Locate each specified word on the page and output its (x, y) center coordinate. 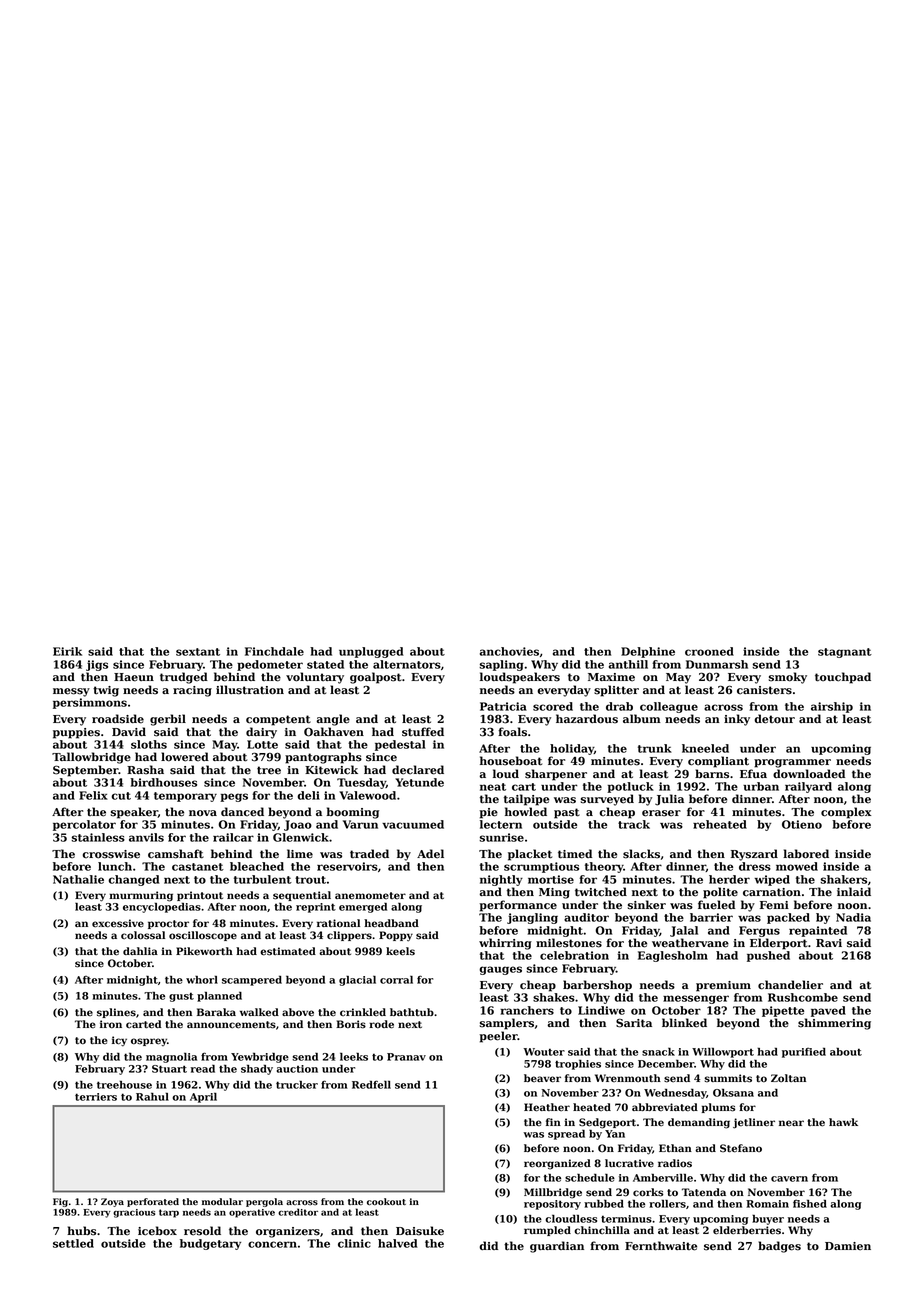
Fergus (759, 931)
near (791, 1123)
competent (278, 720)
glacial (357, 981)
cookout (386, 1202)
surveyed (607, 800)
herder (729, 879)
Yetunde (419, 782)
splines (116, 1013)
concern (272, 1244)
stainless (98, 837)
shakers (843, 879)
